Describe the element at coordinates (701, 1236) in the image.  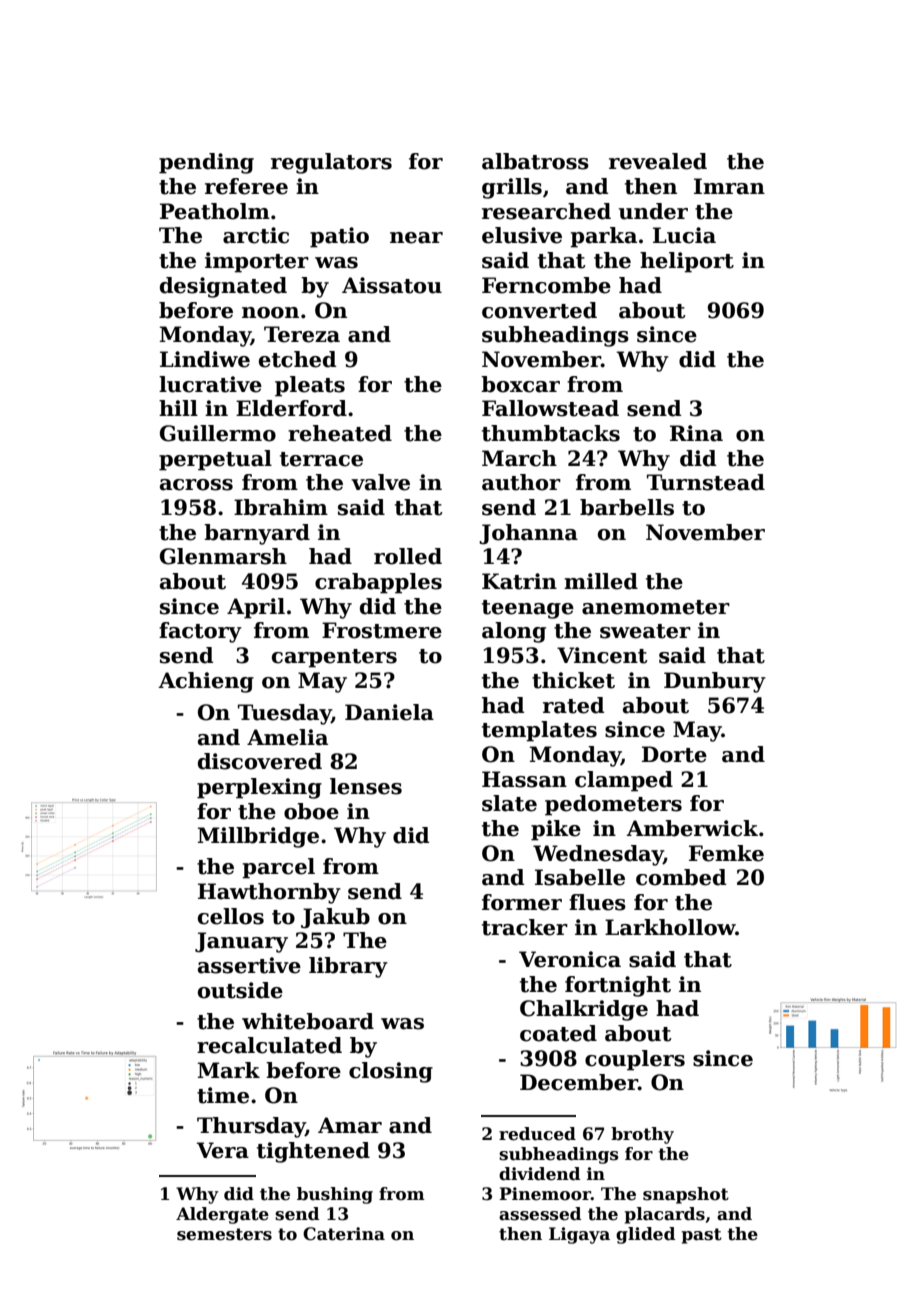
I see `past` at that location.
